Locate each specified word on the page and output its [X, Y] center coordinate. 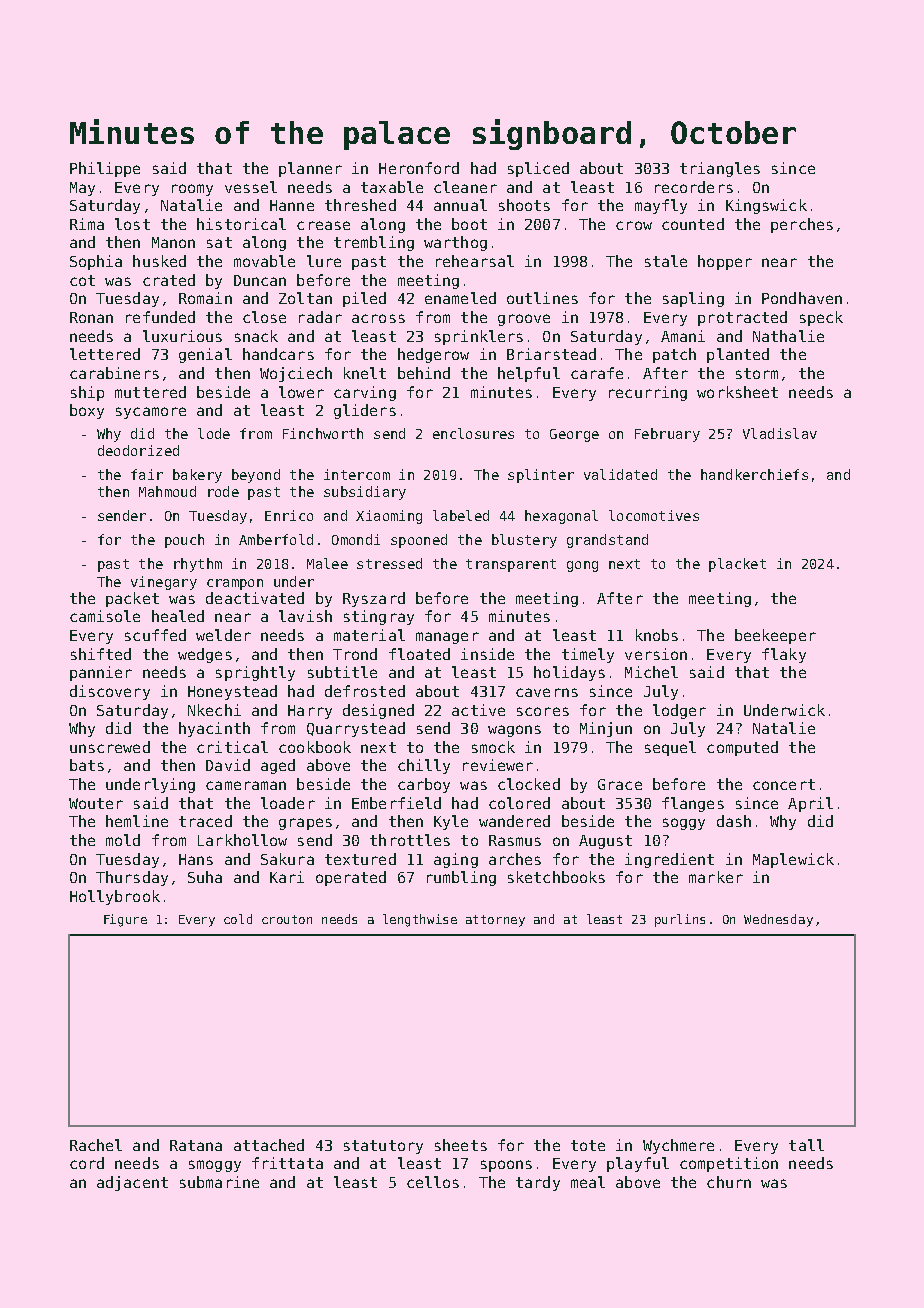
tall [806, 1145]
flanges [693, 804]
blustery [524, 541]
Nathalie [788, 336]
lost [132, 224]
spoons [506, 1166]
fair [147, 474]
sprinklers [479, 337]
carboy [424, 785]
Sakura [287, 859]
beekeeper [775, 636]
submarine [219, 1182]
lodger [679, 711]
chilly [424, 766]
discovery [110, 692]
